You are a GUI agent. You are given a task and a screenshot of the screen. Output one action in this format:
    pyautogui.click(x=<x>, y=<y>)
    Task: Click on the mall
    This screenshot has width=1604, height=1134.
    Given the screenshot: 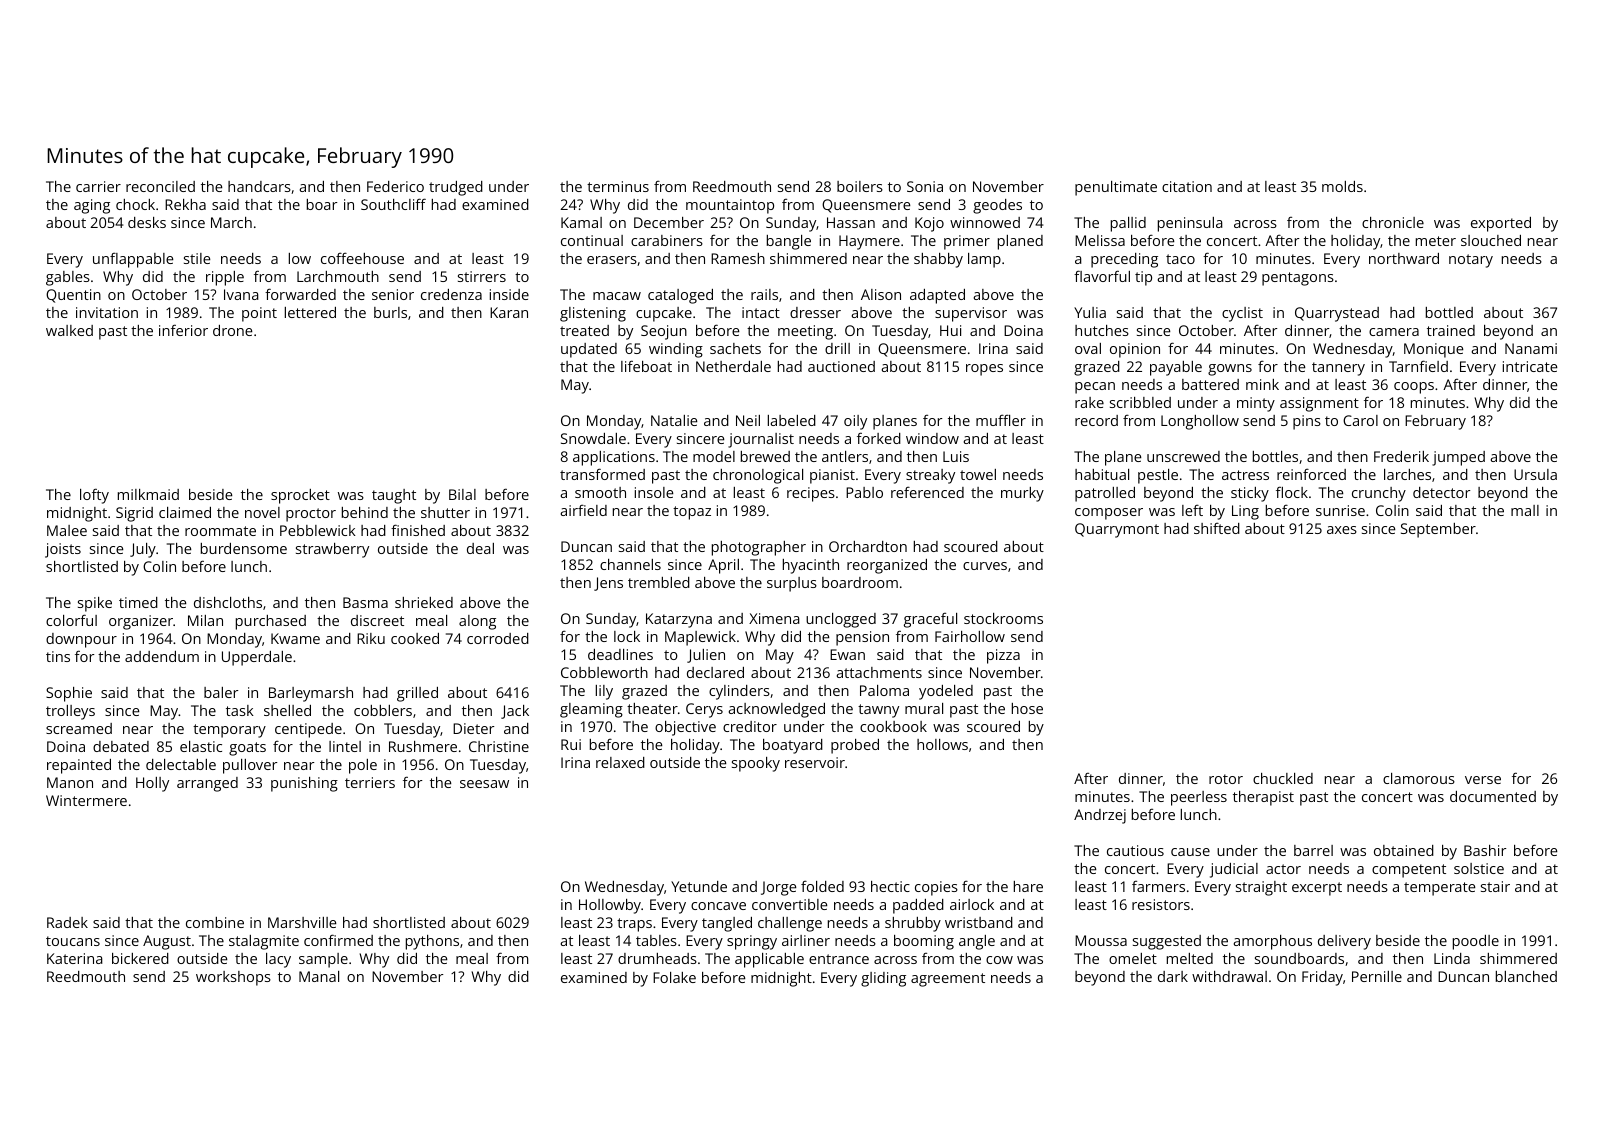 What is the action you would take?
    pyautogui.click(x=1525, y=510)
